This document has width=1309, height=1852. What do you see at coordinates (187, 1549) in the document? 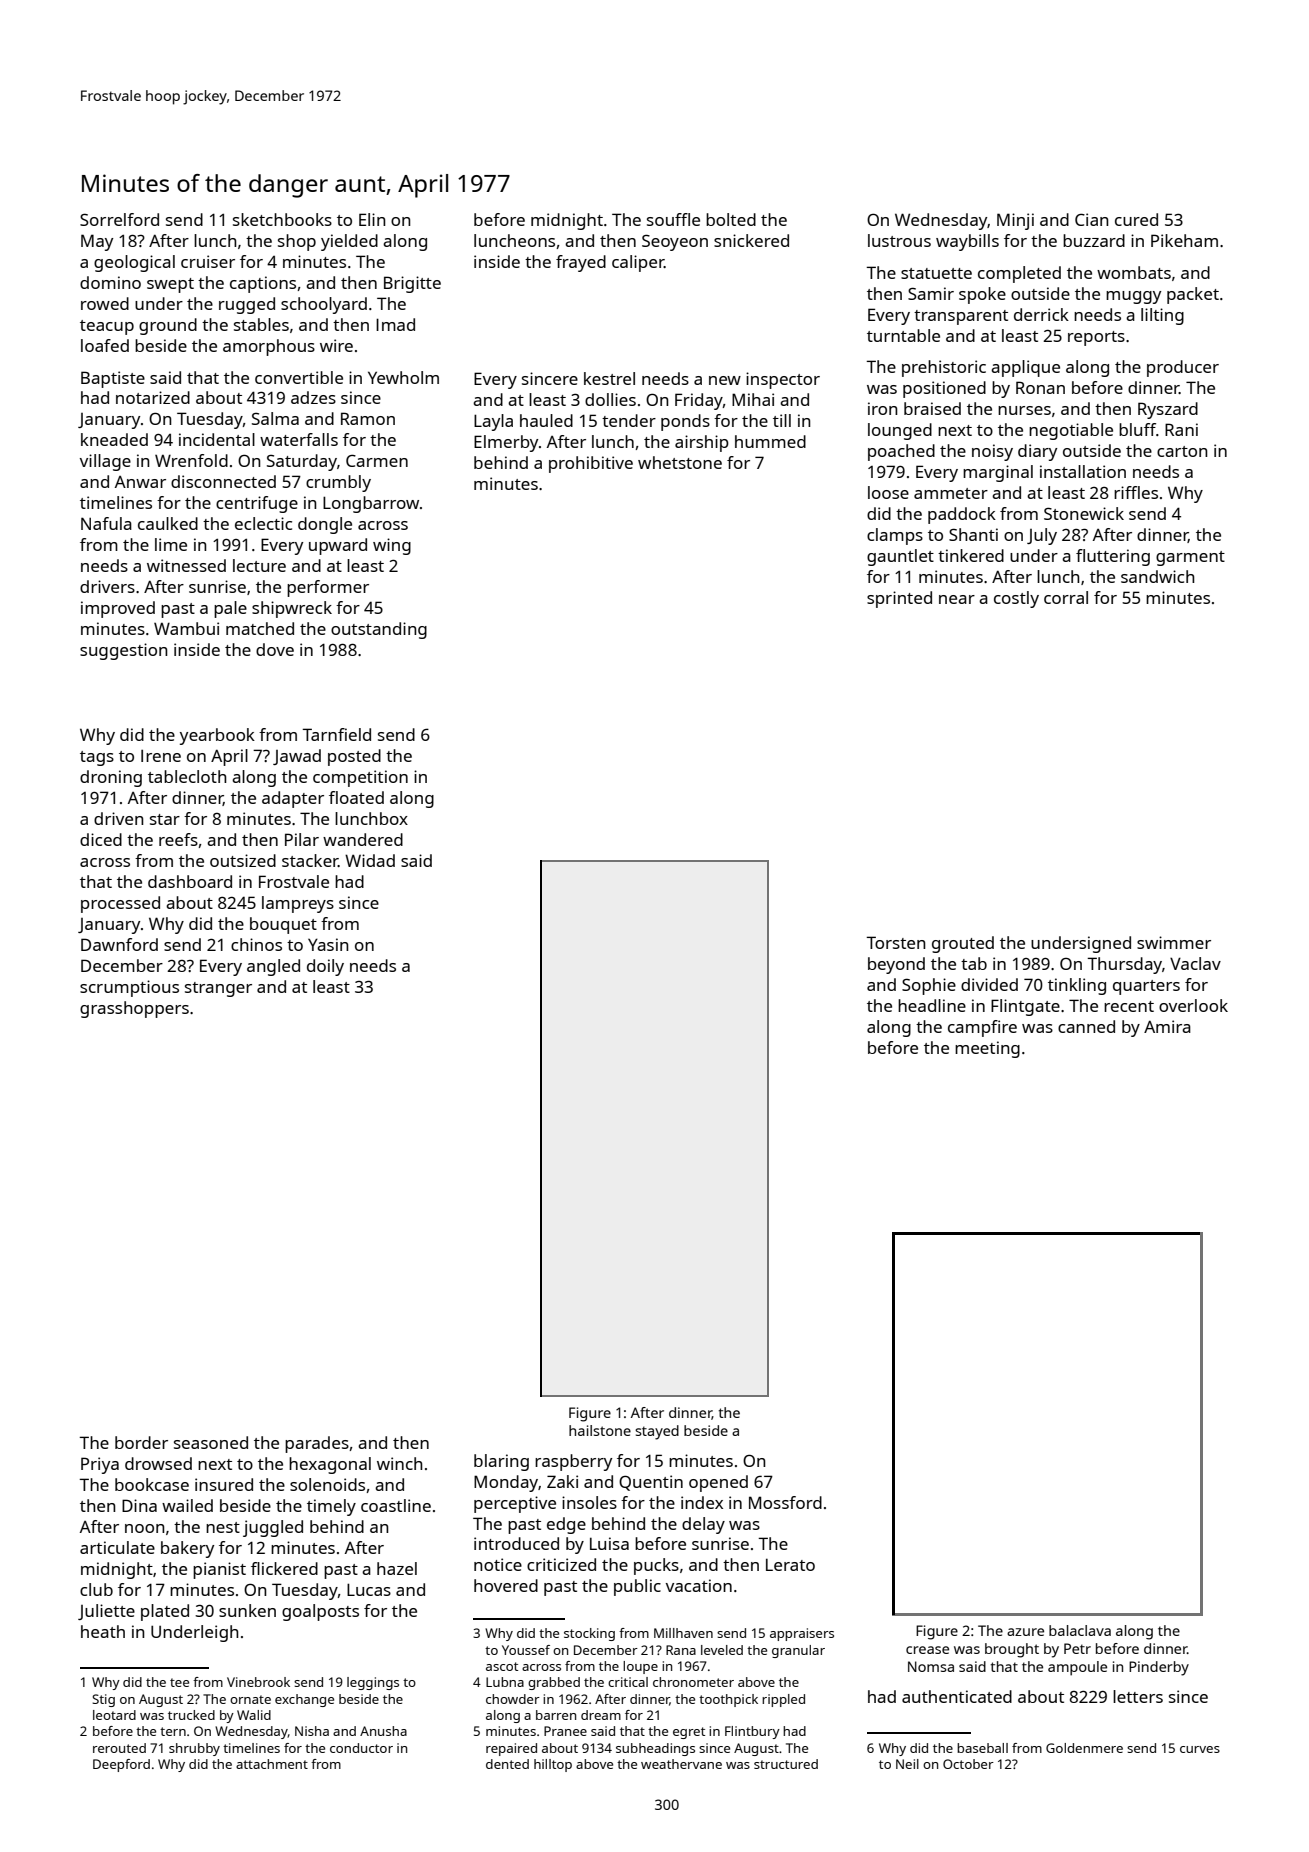
I see `bakery` at bounding box center [187, 1549].
